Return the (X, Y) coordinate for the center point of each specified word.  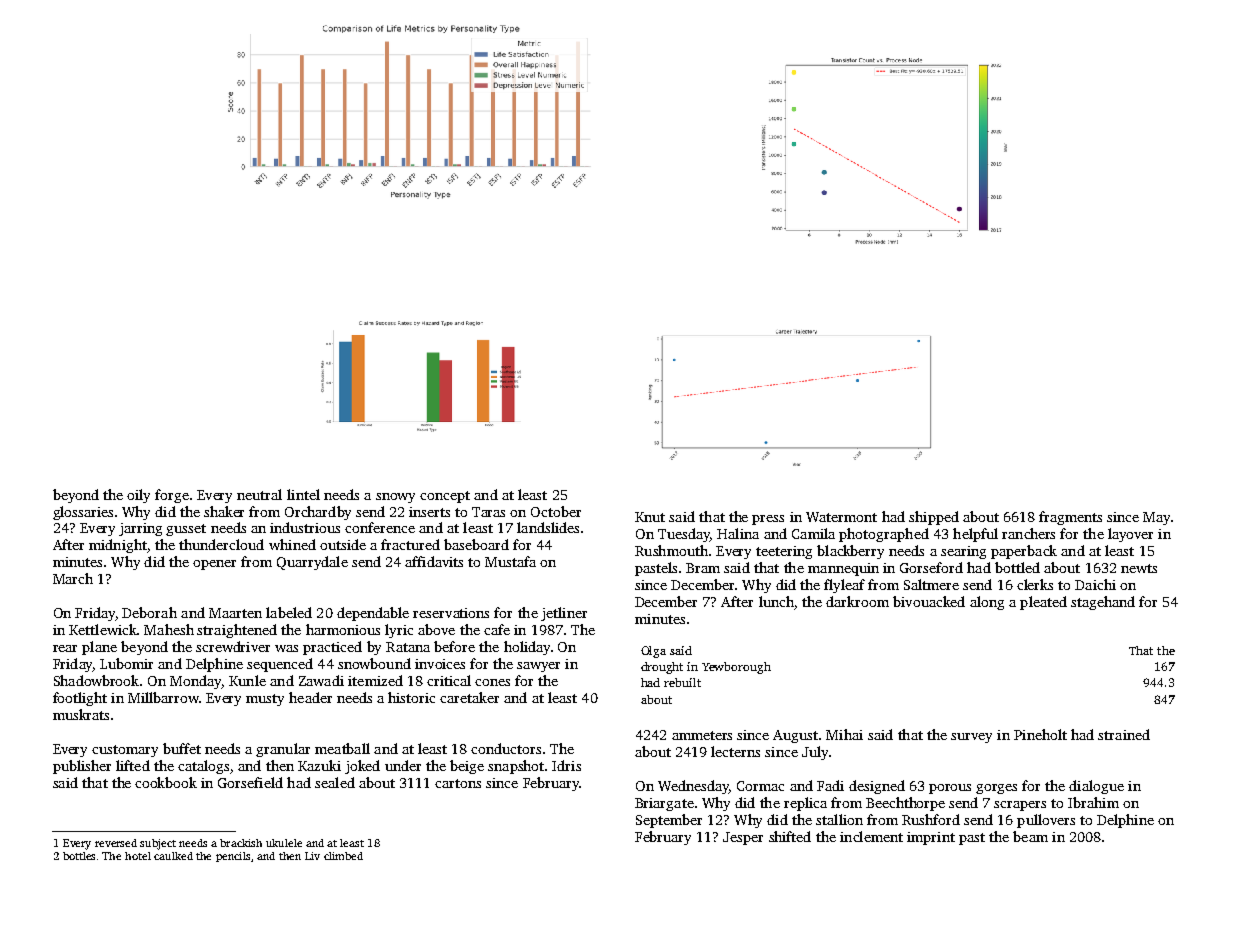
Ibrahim (1093, 802)
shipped (934, 518)
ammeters (702, 735)
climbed (343, 856)
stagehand (1103, 603)
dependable (373, 614)
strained (1124, 734)
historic (411, 697)
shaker (224, 511)
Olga (653, 652)
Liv (312, 856)
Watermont (841, 517)
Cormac (760, 786)
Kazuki (319, 765)
